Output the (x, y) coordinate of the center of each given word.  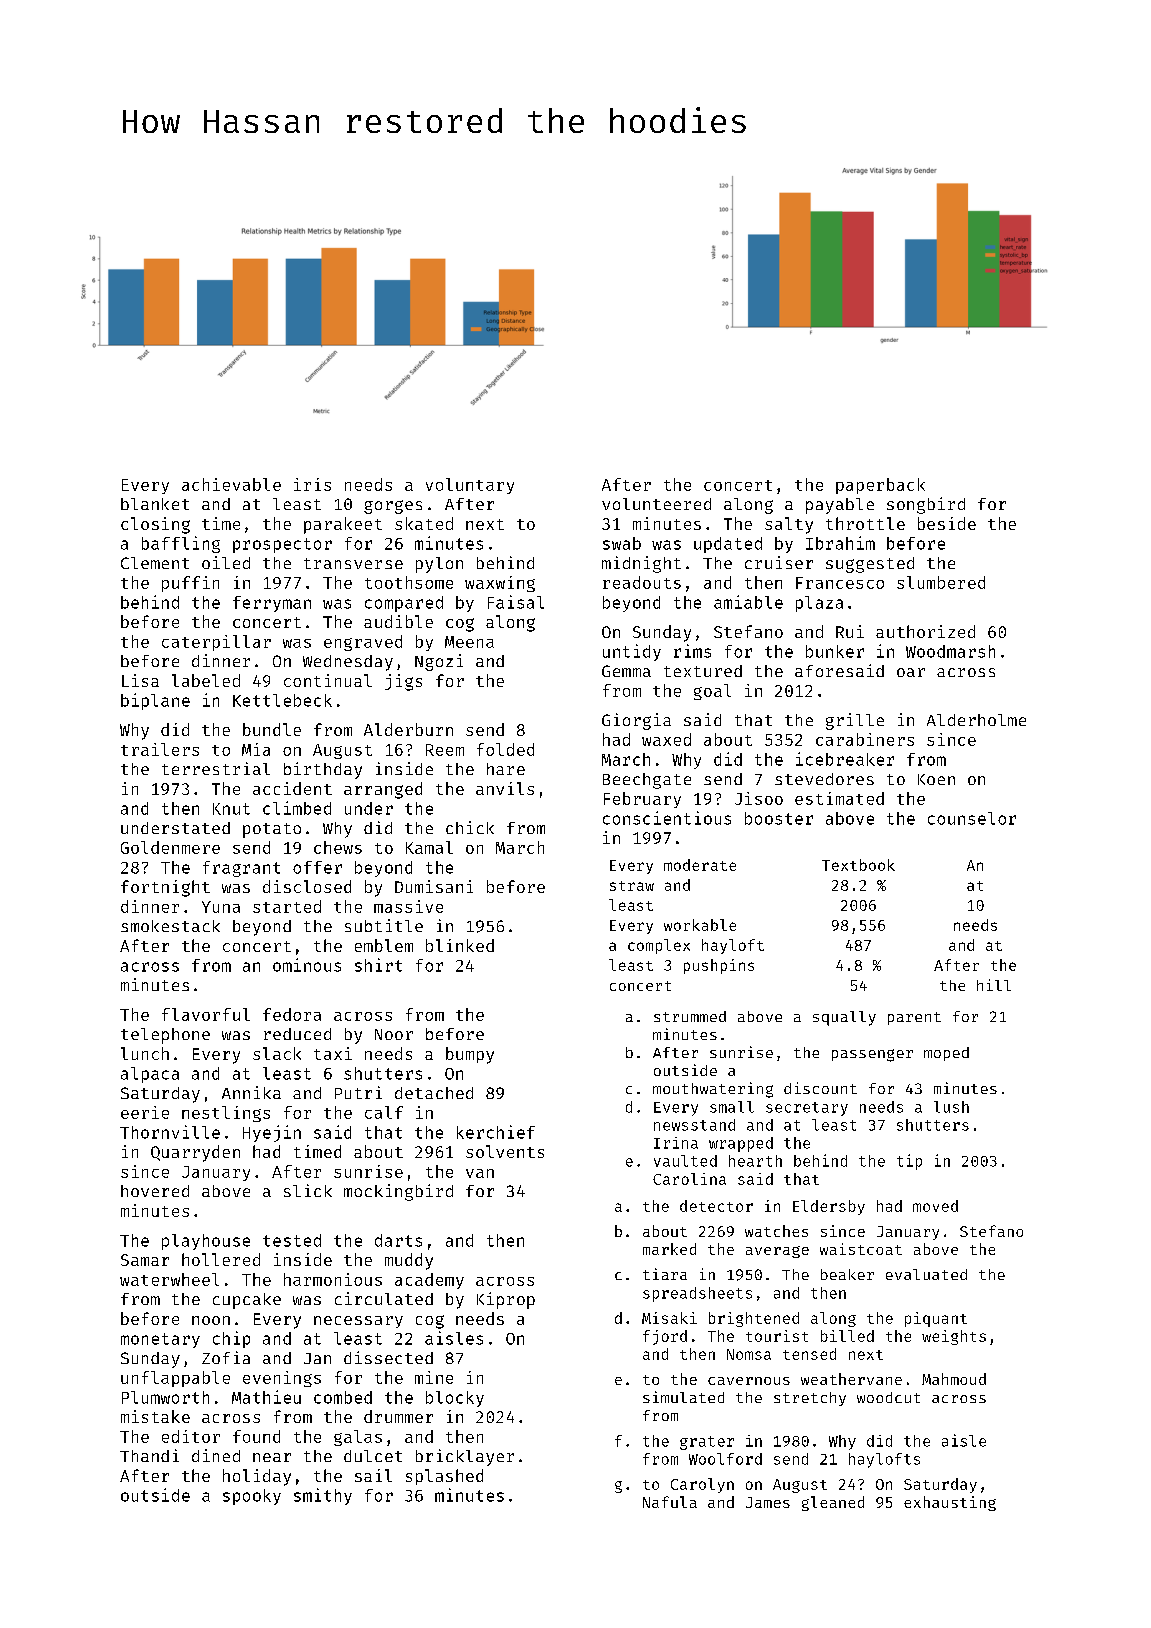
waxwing (500, 584)
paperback (880, 486)
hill (994, 985)
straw (632, 886)
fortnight (165, 888)
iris (312, 484)
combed (343, 1397)
